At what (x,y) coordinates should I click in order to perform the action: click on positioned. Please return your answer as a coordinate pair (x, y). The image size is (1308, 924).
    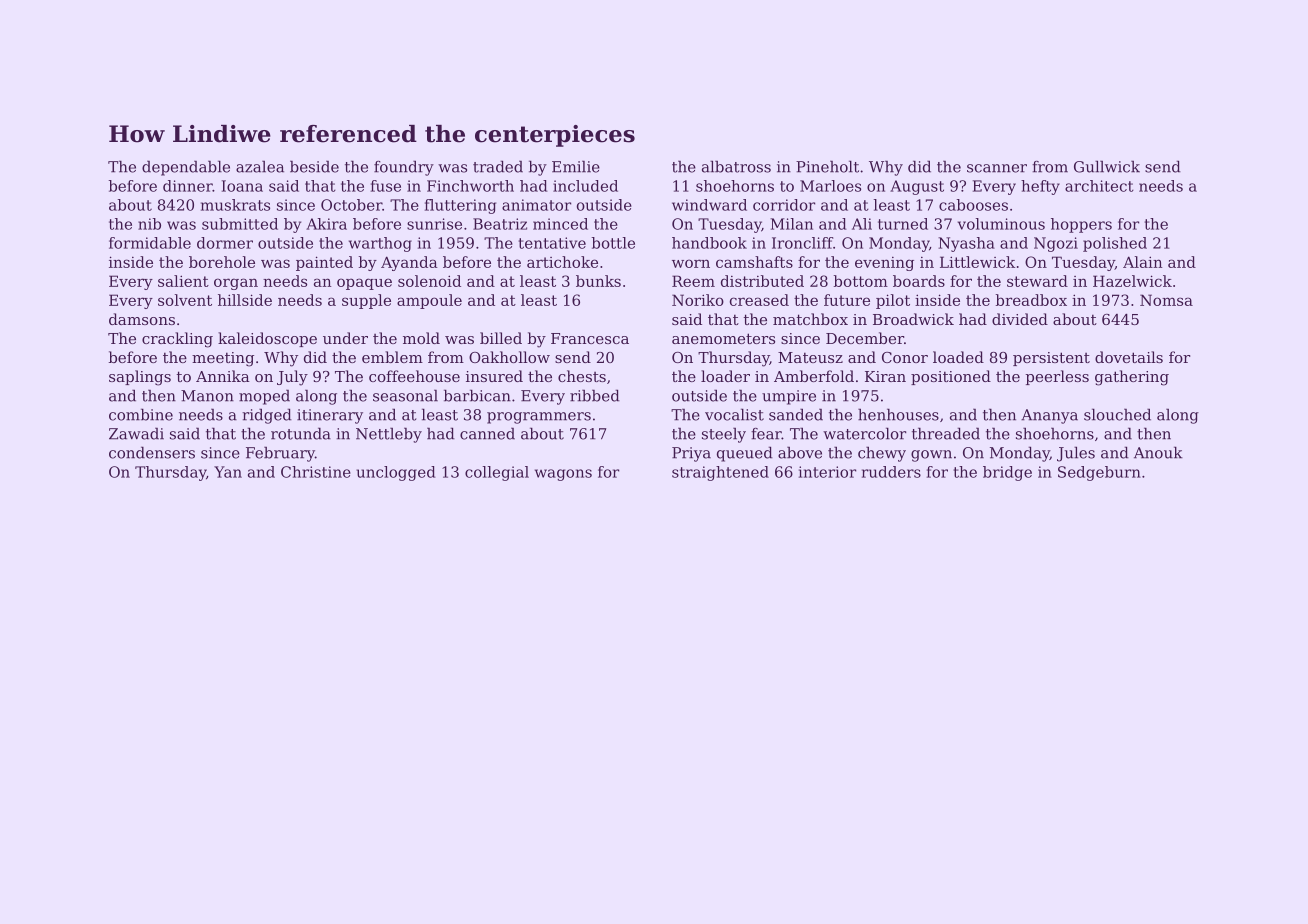
    Looking at the image, I should click on (951, 377).
